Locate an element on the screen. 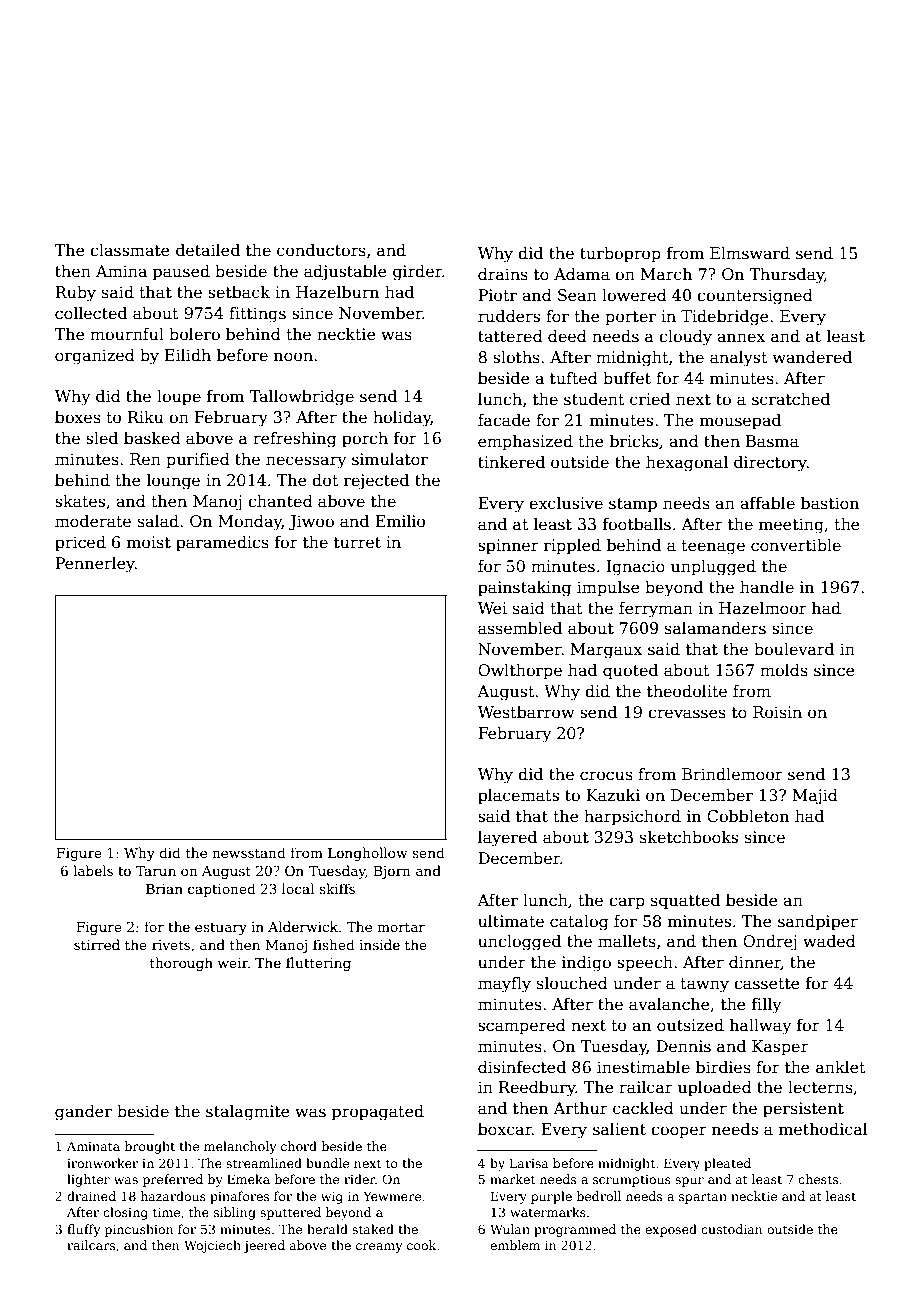 Image resolution: width=924 pixels, height=1308 pixels. ironworker is located at coordinates (102, 1163).
